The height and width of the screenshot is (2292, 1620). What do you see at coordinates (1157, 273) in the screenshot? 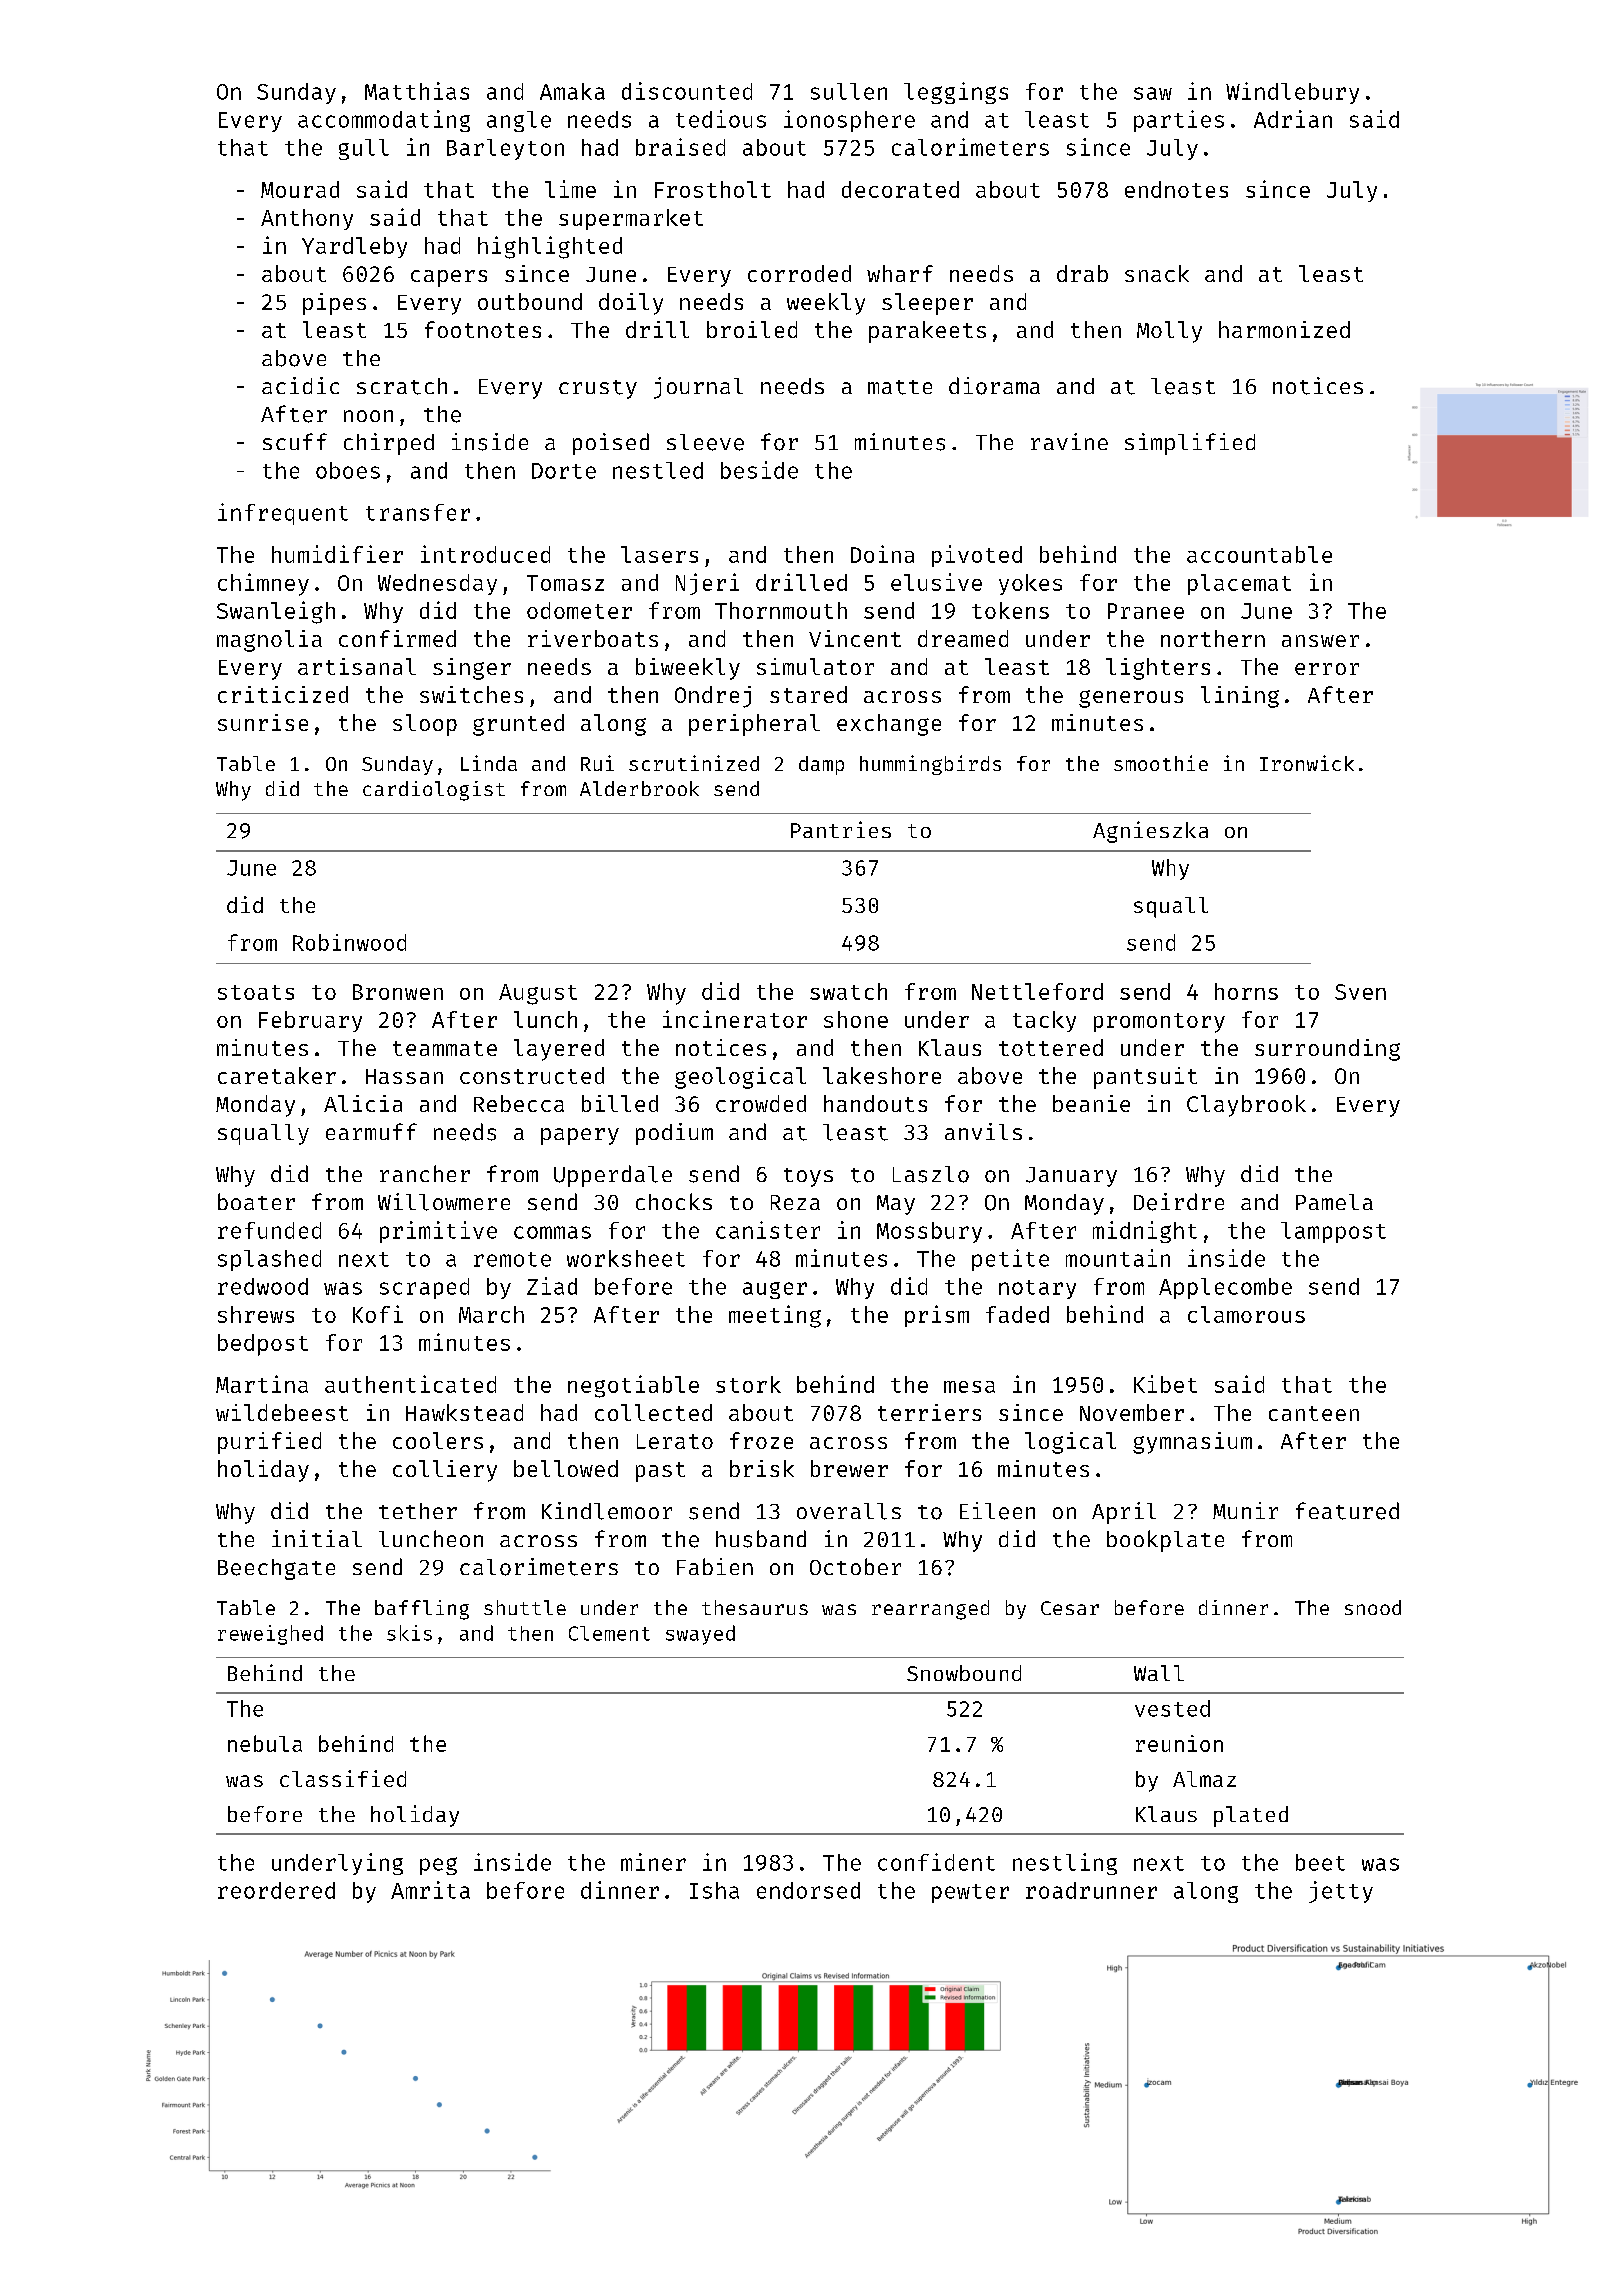
I see `snack` at bounding box center [1157, 273].
